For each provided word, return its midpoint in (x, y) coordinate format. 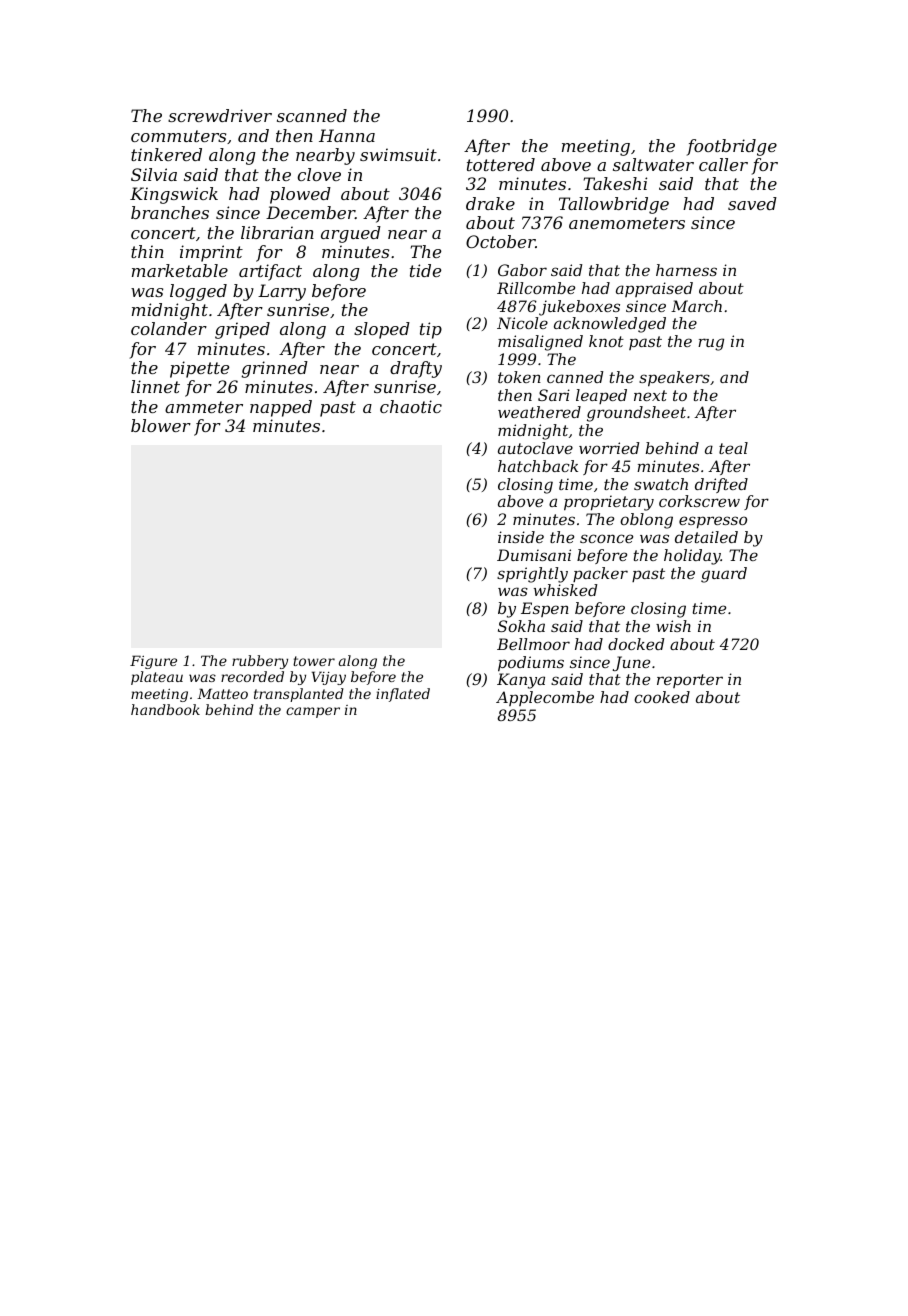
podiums (531, 664)
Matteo (222, 693)
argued (351, 234)
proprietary (609, 503)
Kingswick (174, 195)
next (650, 395)
